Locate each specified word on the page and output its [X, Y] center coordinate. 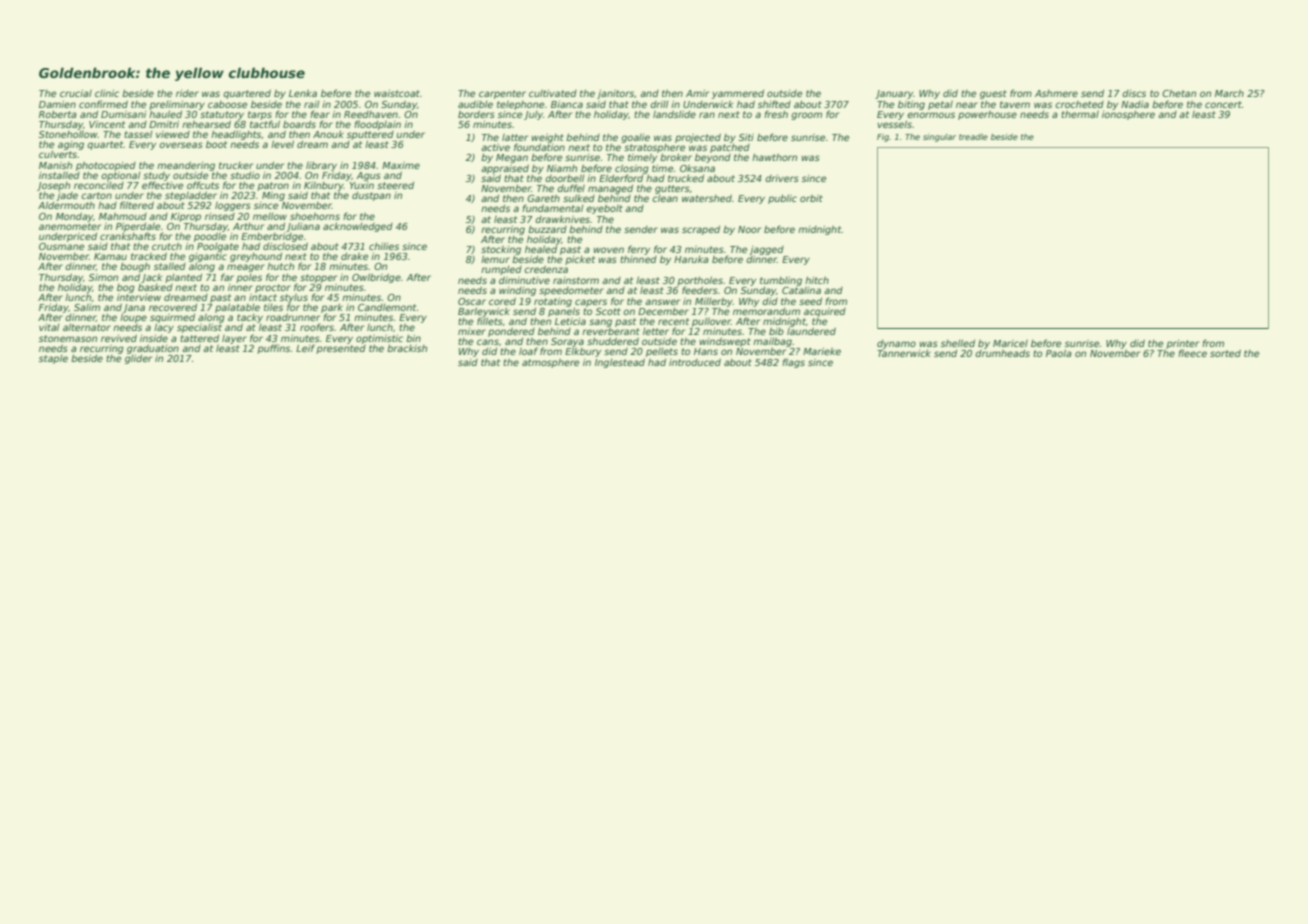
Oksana [697, 168]
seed [810, 301]
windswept [725, 342]
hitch [817, 280]
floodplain [377, 125]
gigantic [208, 258]
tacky [250, 319]
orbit [811, 198]
